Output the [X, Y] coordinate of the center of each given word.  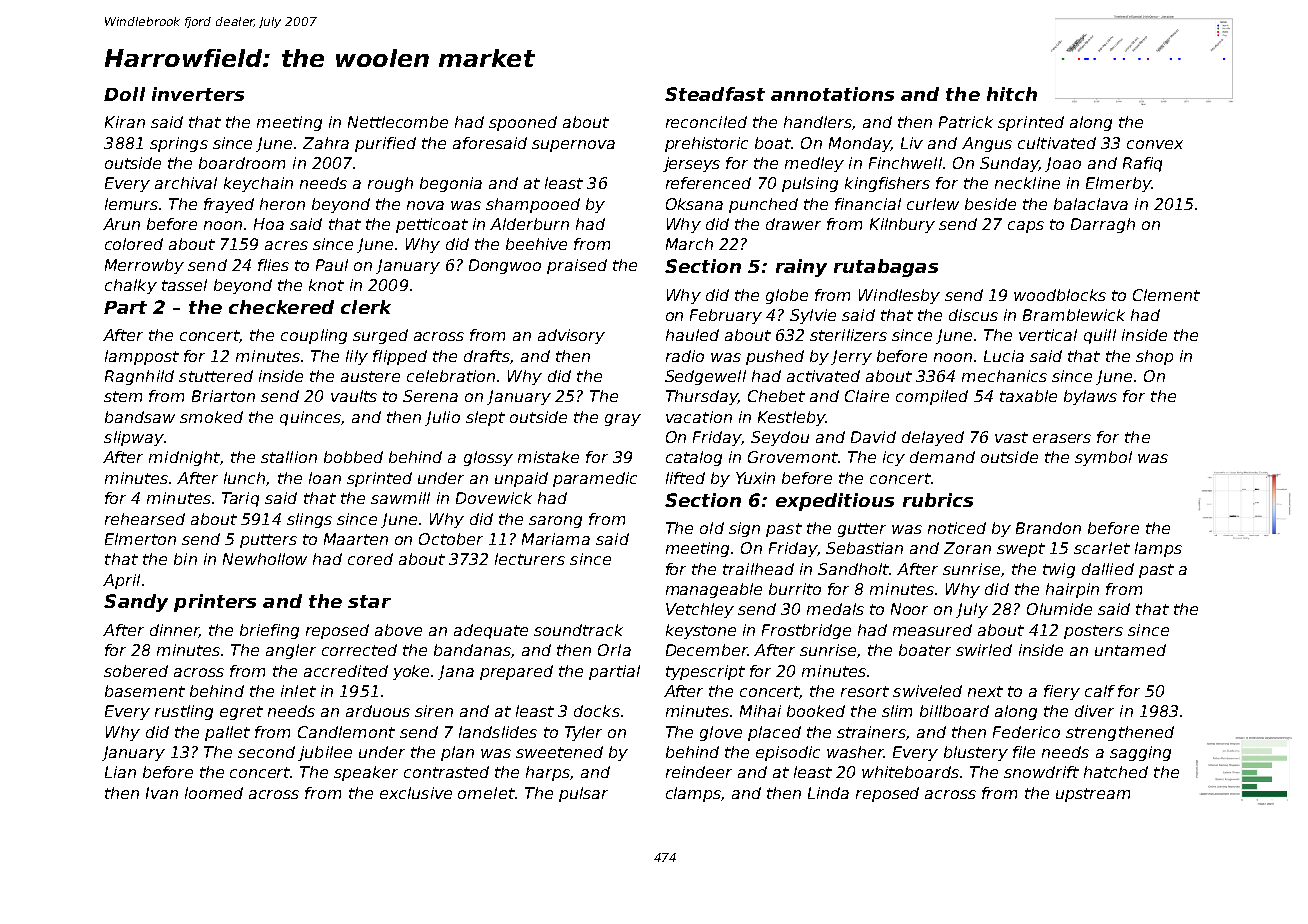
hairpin [1072, 590]
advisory [571, 336]
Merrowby [144, 266]
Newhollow [265, 559]
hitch [1012, 94]
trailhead [758, 569]
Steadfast [715, 94]
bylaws [1090, 397]
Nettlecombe [398, 122]
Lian [120, 772]
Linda [828, 793]
